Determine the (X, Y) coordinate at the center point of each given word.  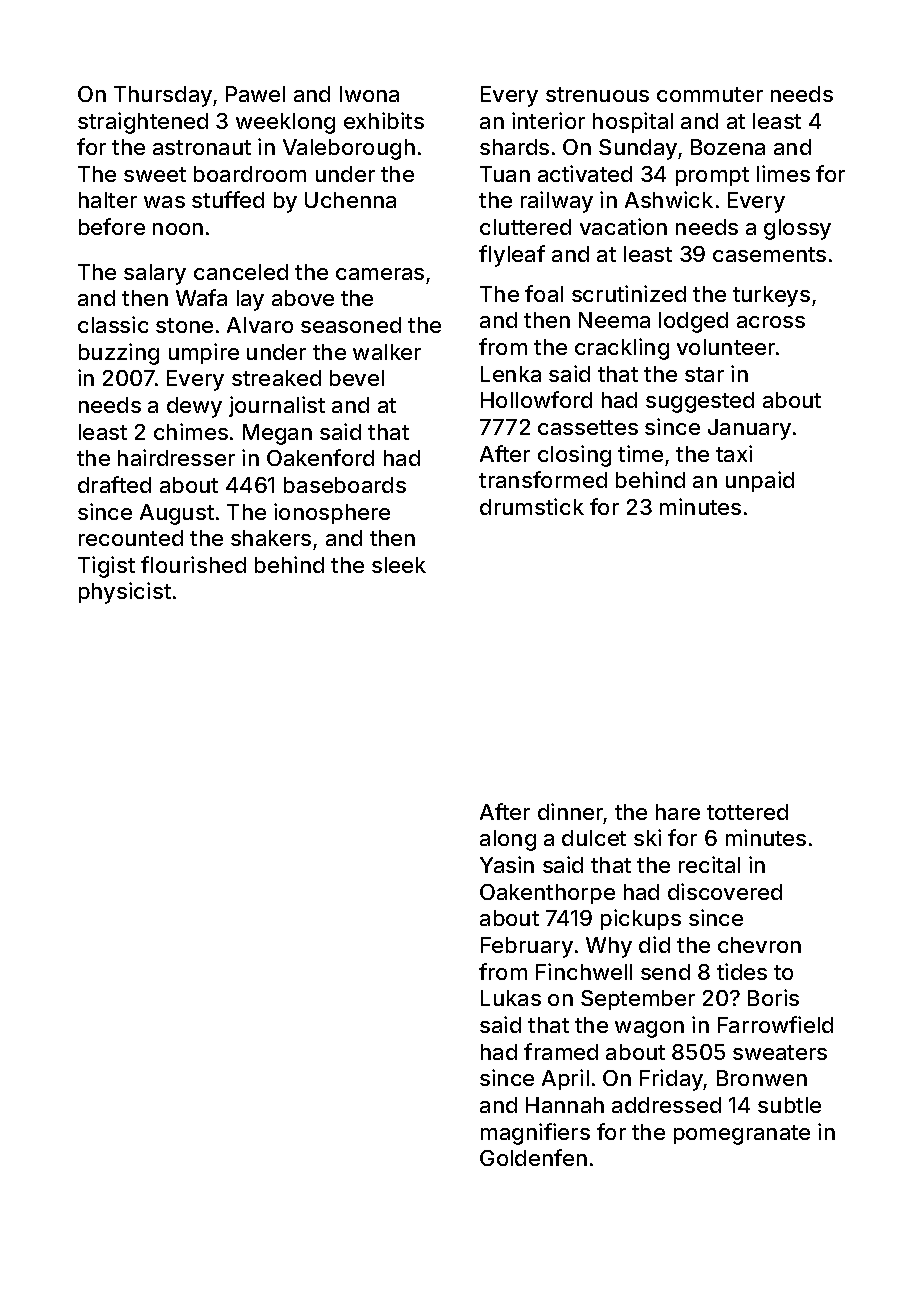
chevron (759, 945)
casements (769, 254)
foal (544, 293)
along (508, 840)
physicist (125, 593)
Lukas (511, 998)
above (303, 298)
